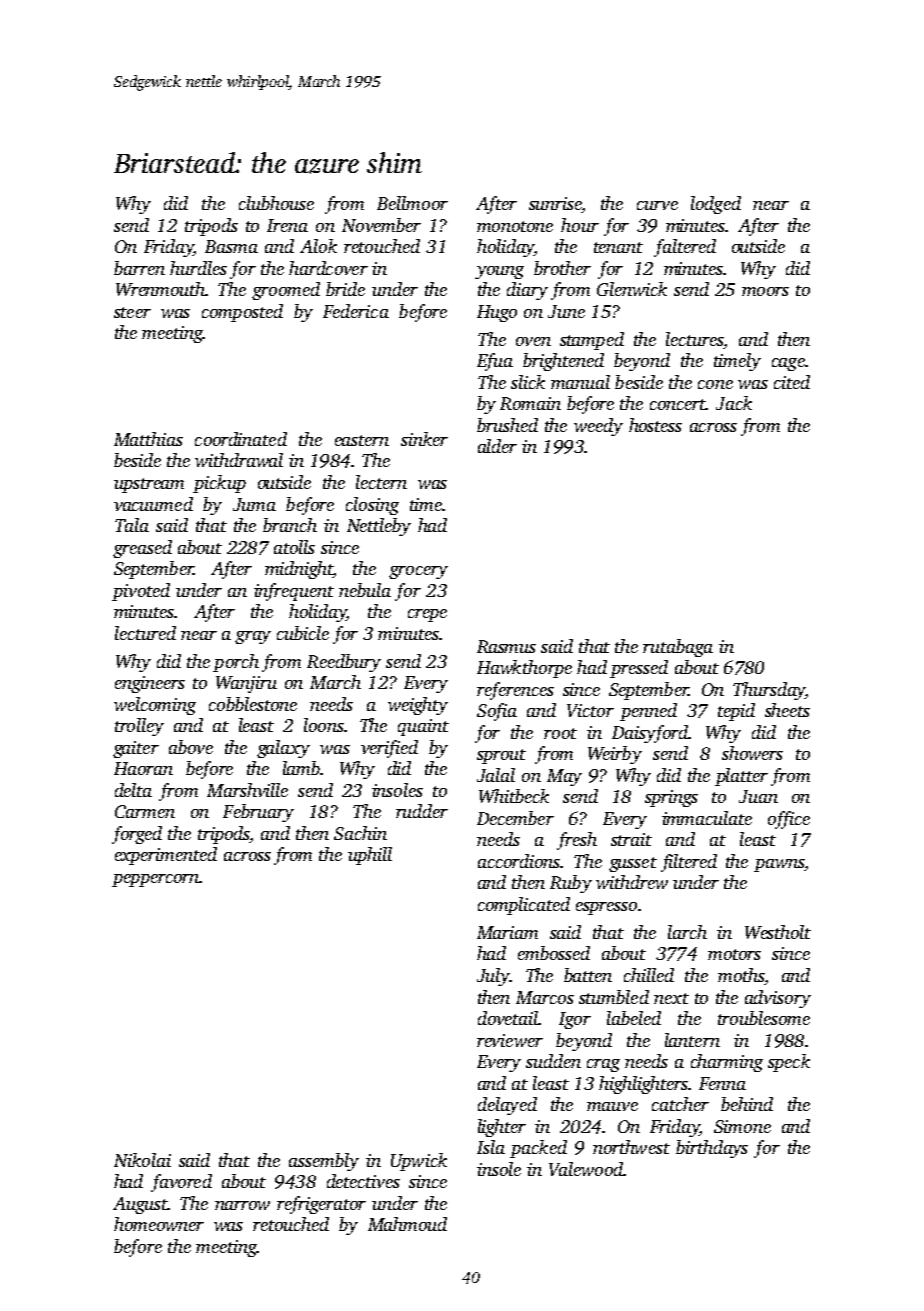 The width and height of the screenshot is (924, 1311). I want to click on rutabaga, so click(678, 648).
